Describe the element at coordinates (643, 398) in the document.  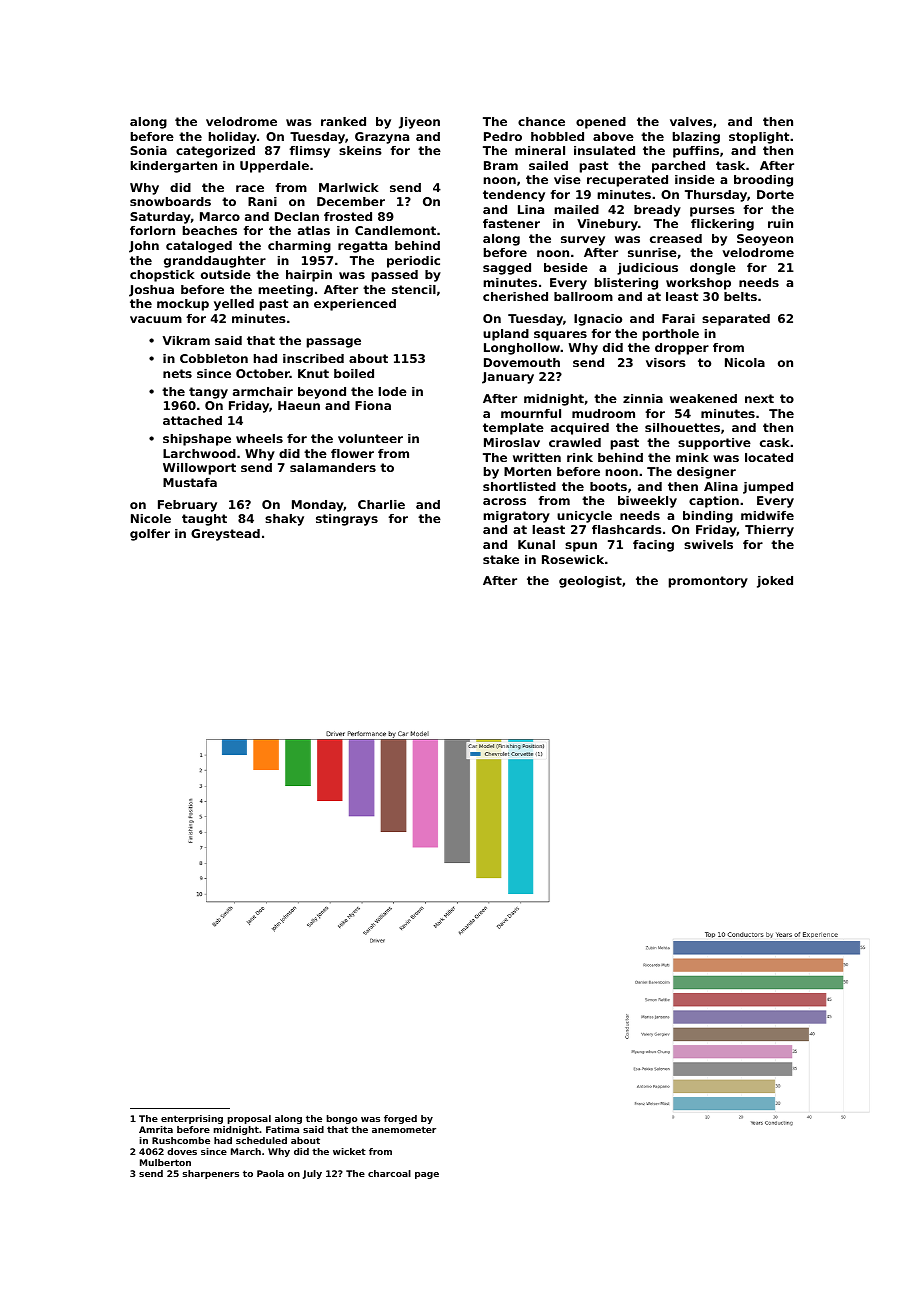
I see `zinnia` at that location.
